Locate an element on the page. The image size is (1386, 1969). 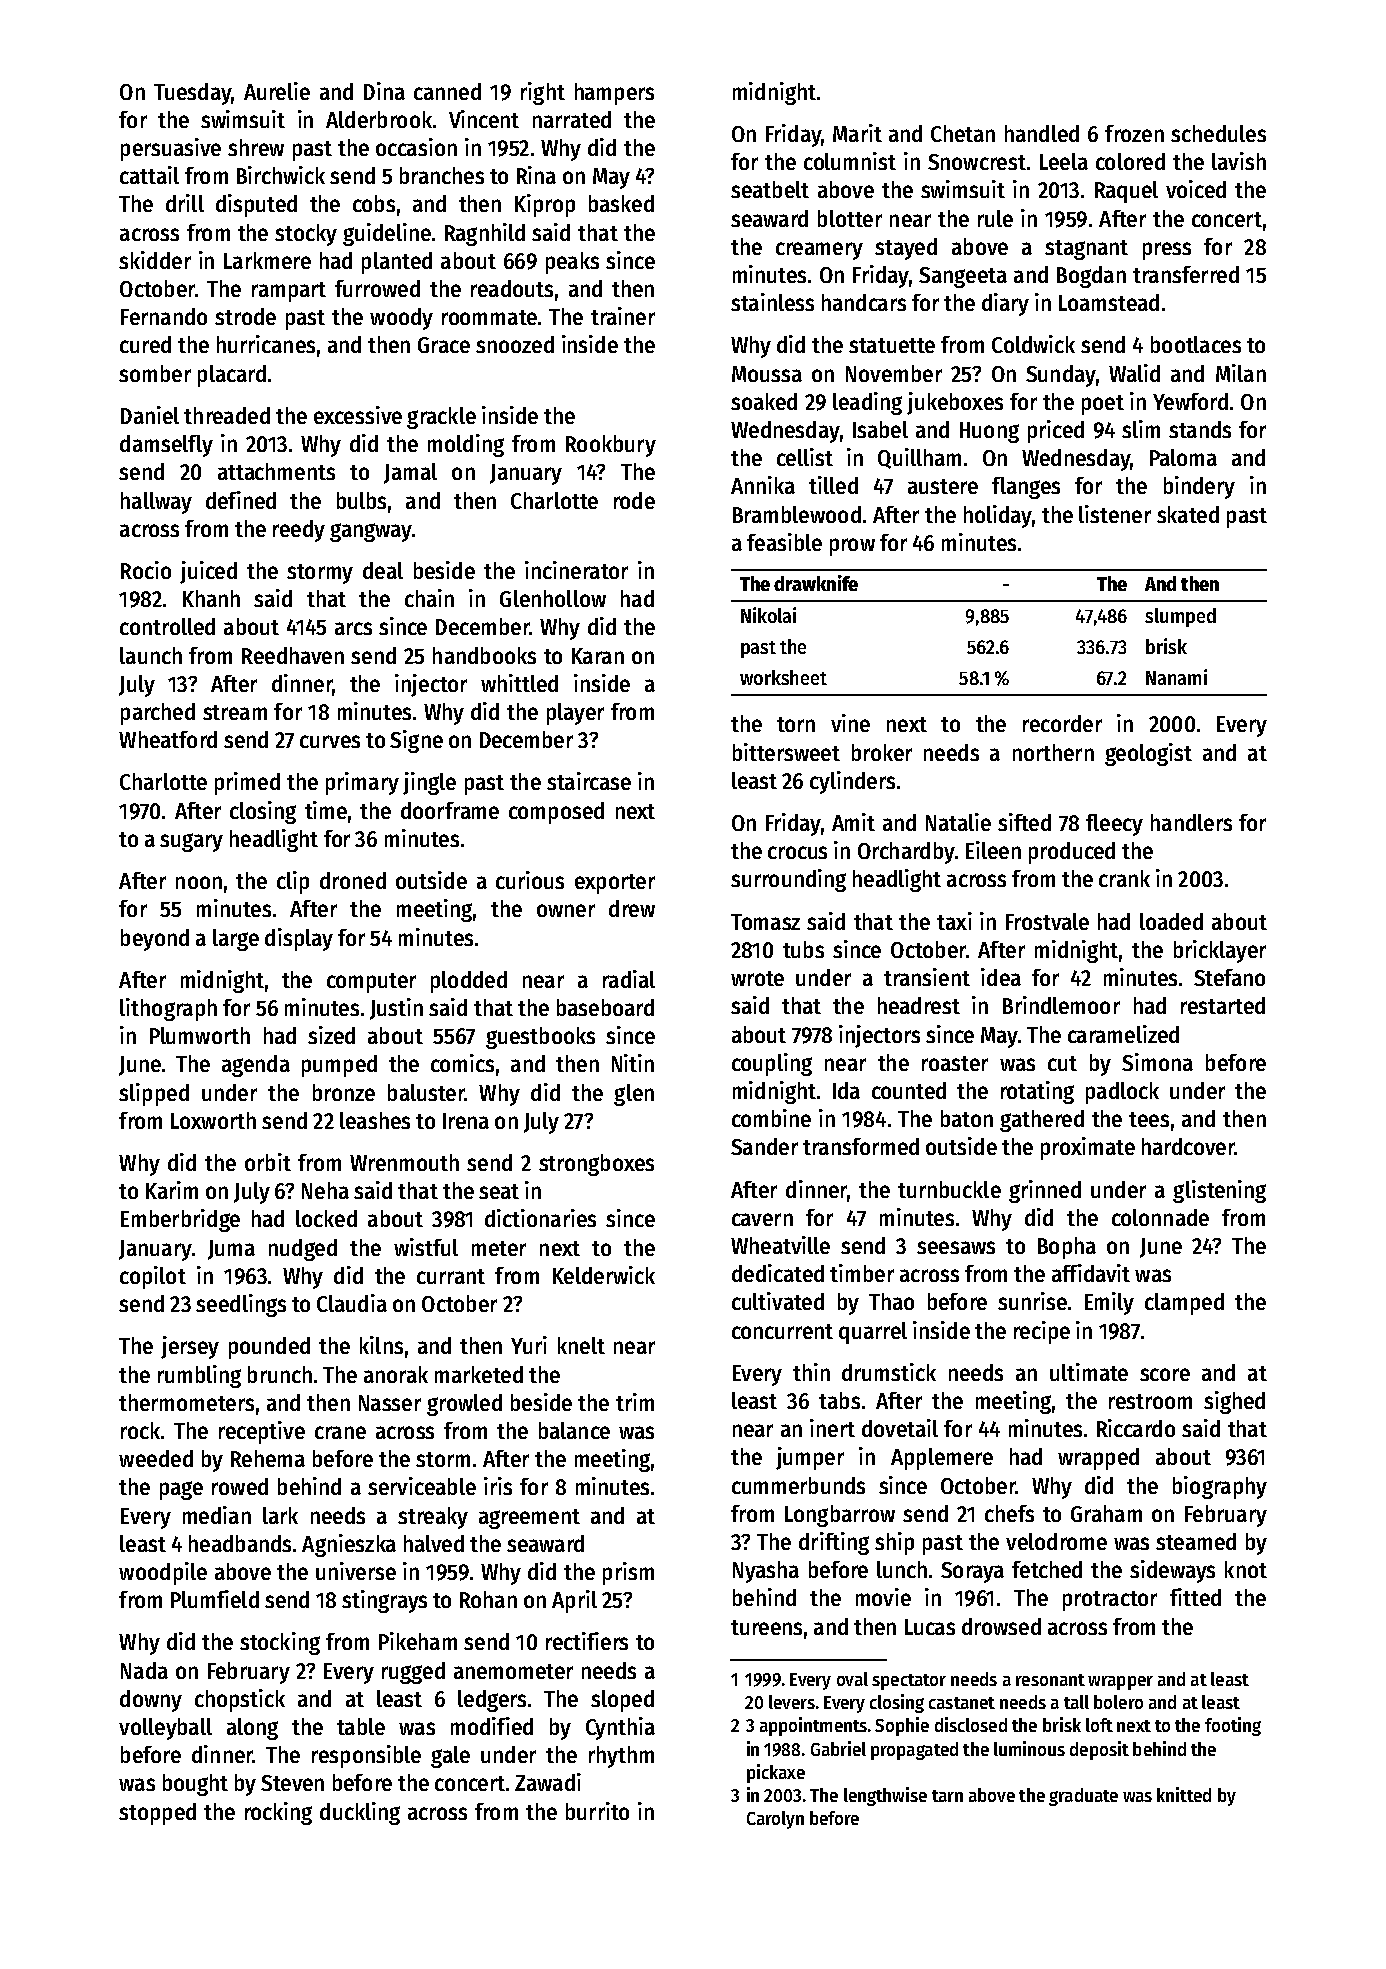
Nada is located at coordinates (144, 1670).
